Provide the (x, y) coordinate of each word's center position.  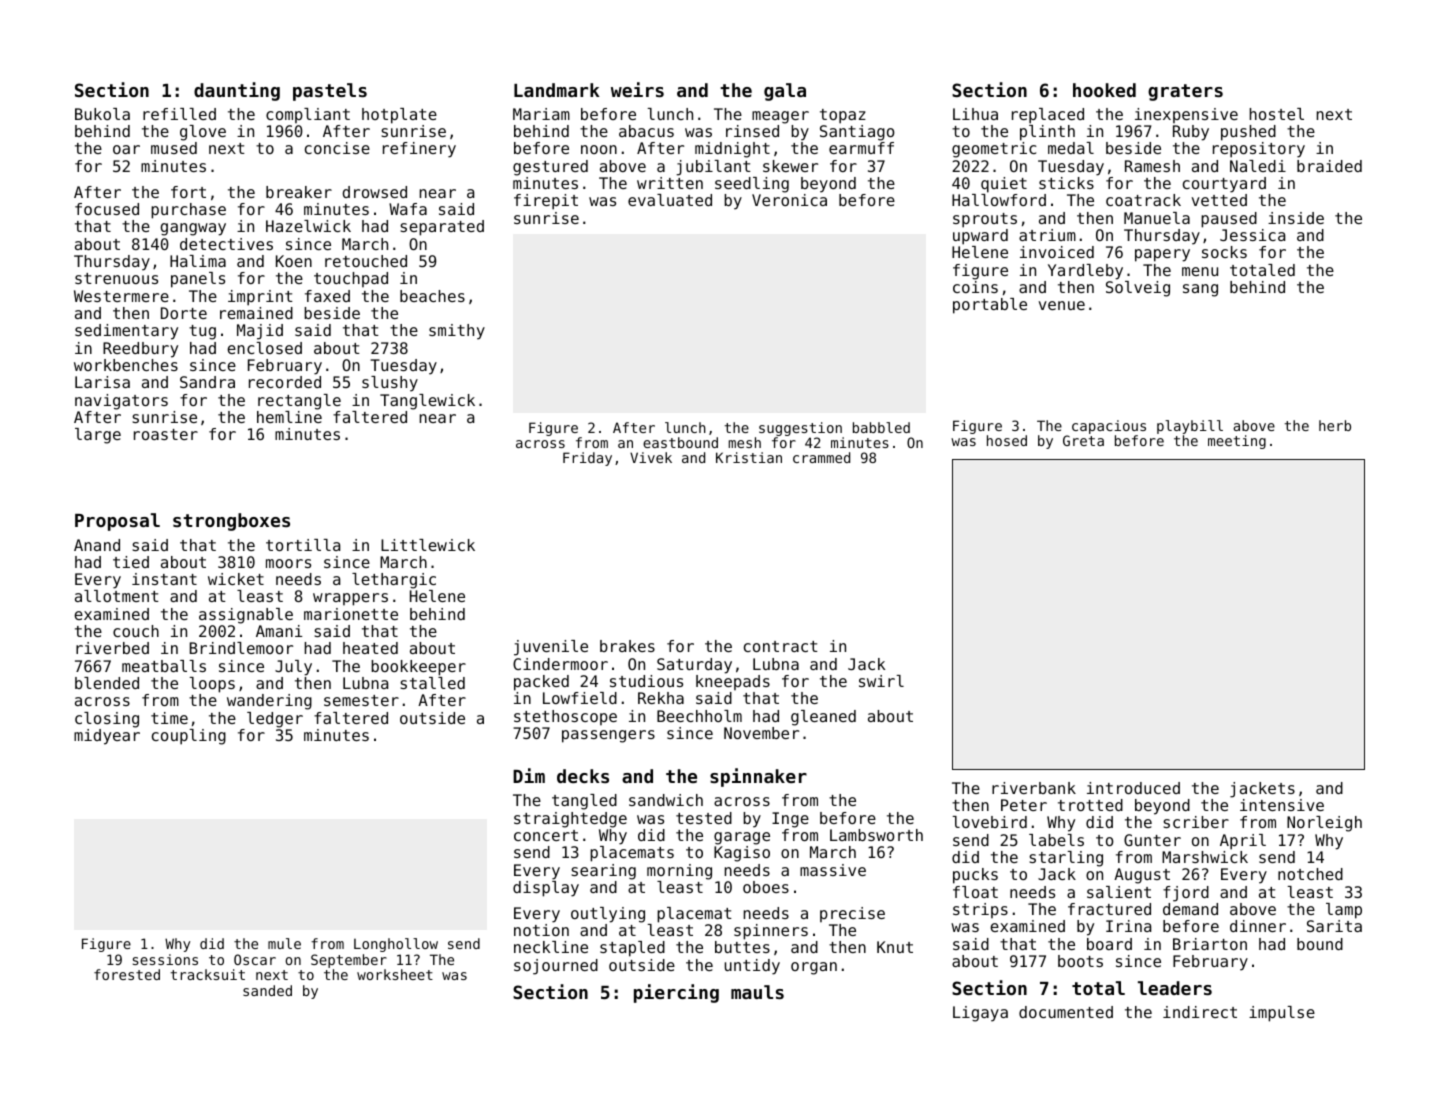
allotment (117, 596)
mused (174, 148)
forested (127, 974)
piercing (676, 993)
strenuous (116, 278)
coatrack (1143, 200)
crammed (821, 457)
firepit (546, 202)
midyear (107, 737)
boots (1080, 961)
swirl (881, 681)
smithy (457, 332)
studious (646, 681)
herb (1335, 425)
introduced (1133, 788)
